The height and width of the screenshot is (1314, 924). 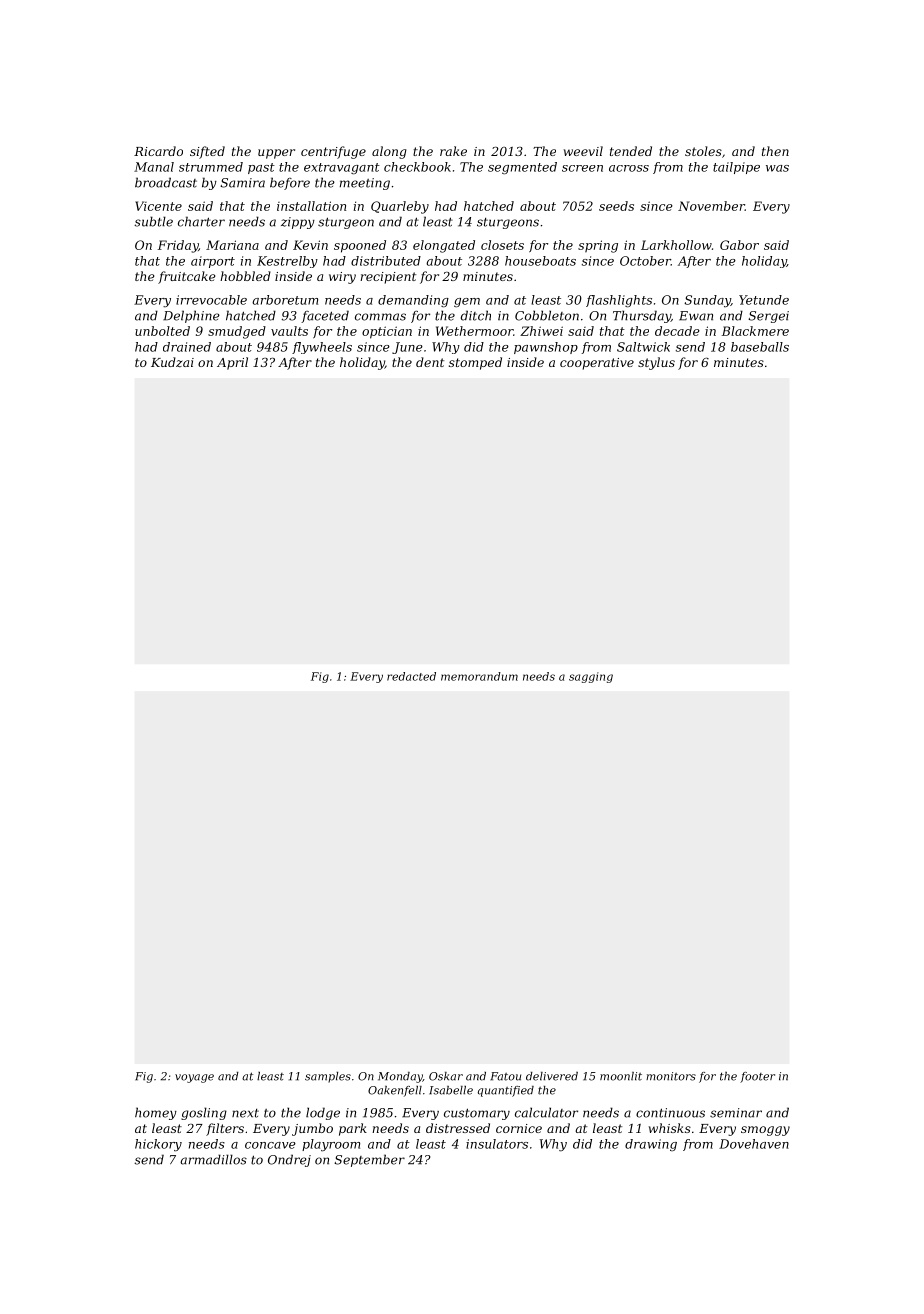 I want to click on Monday, so click(x=400, y=1077).
